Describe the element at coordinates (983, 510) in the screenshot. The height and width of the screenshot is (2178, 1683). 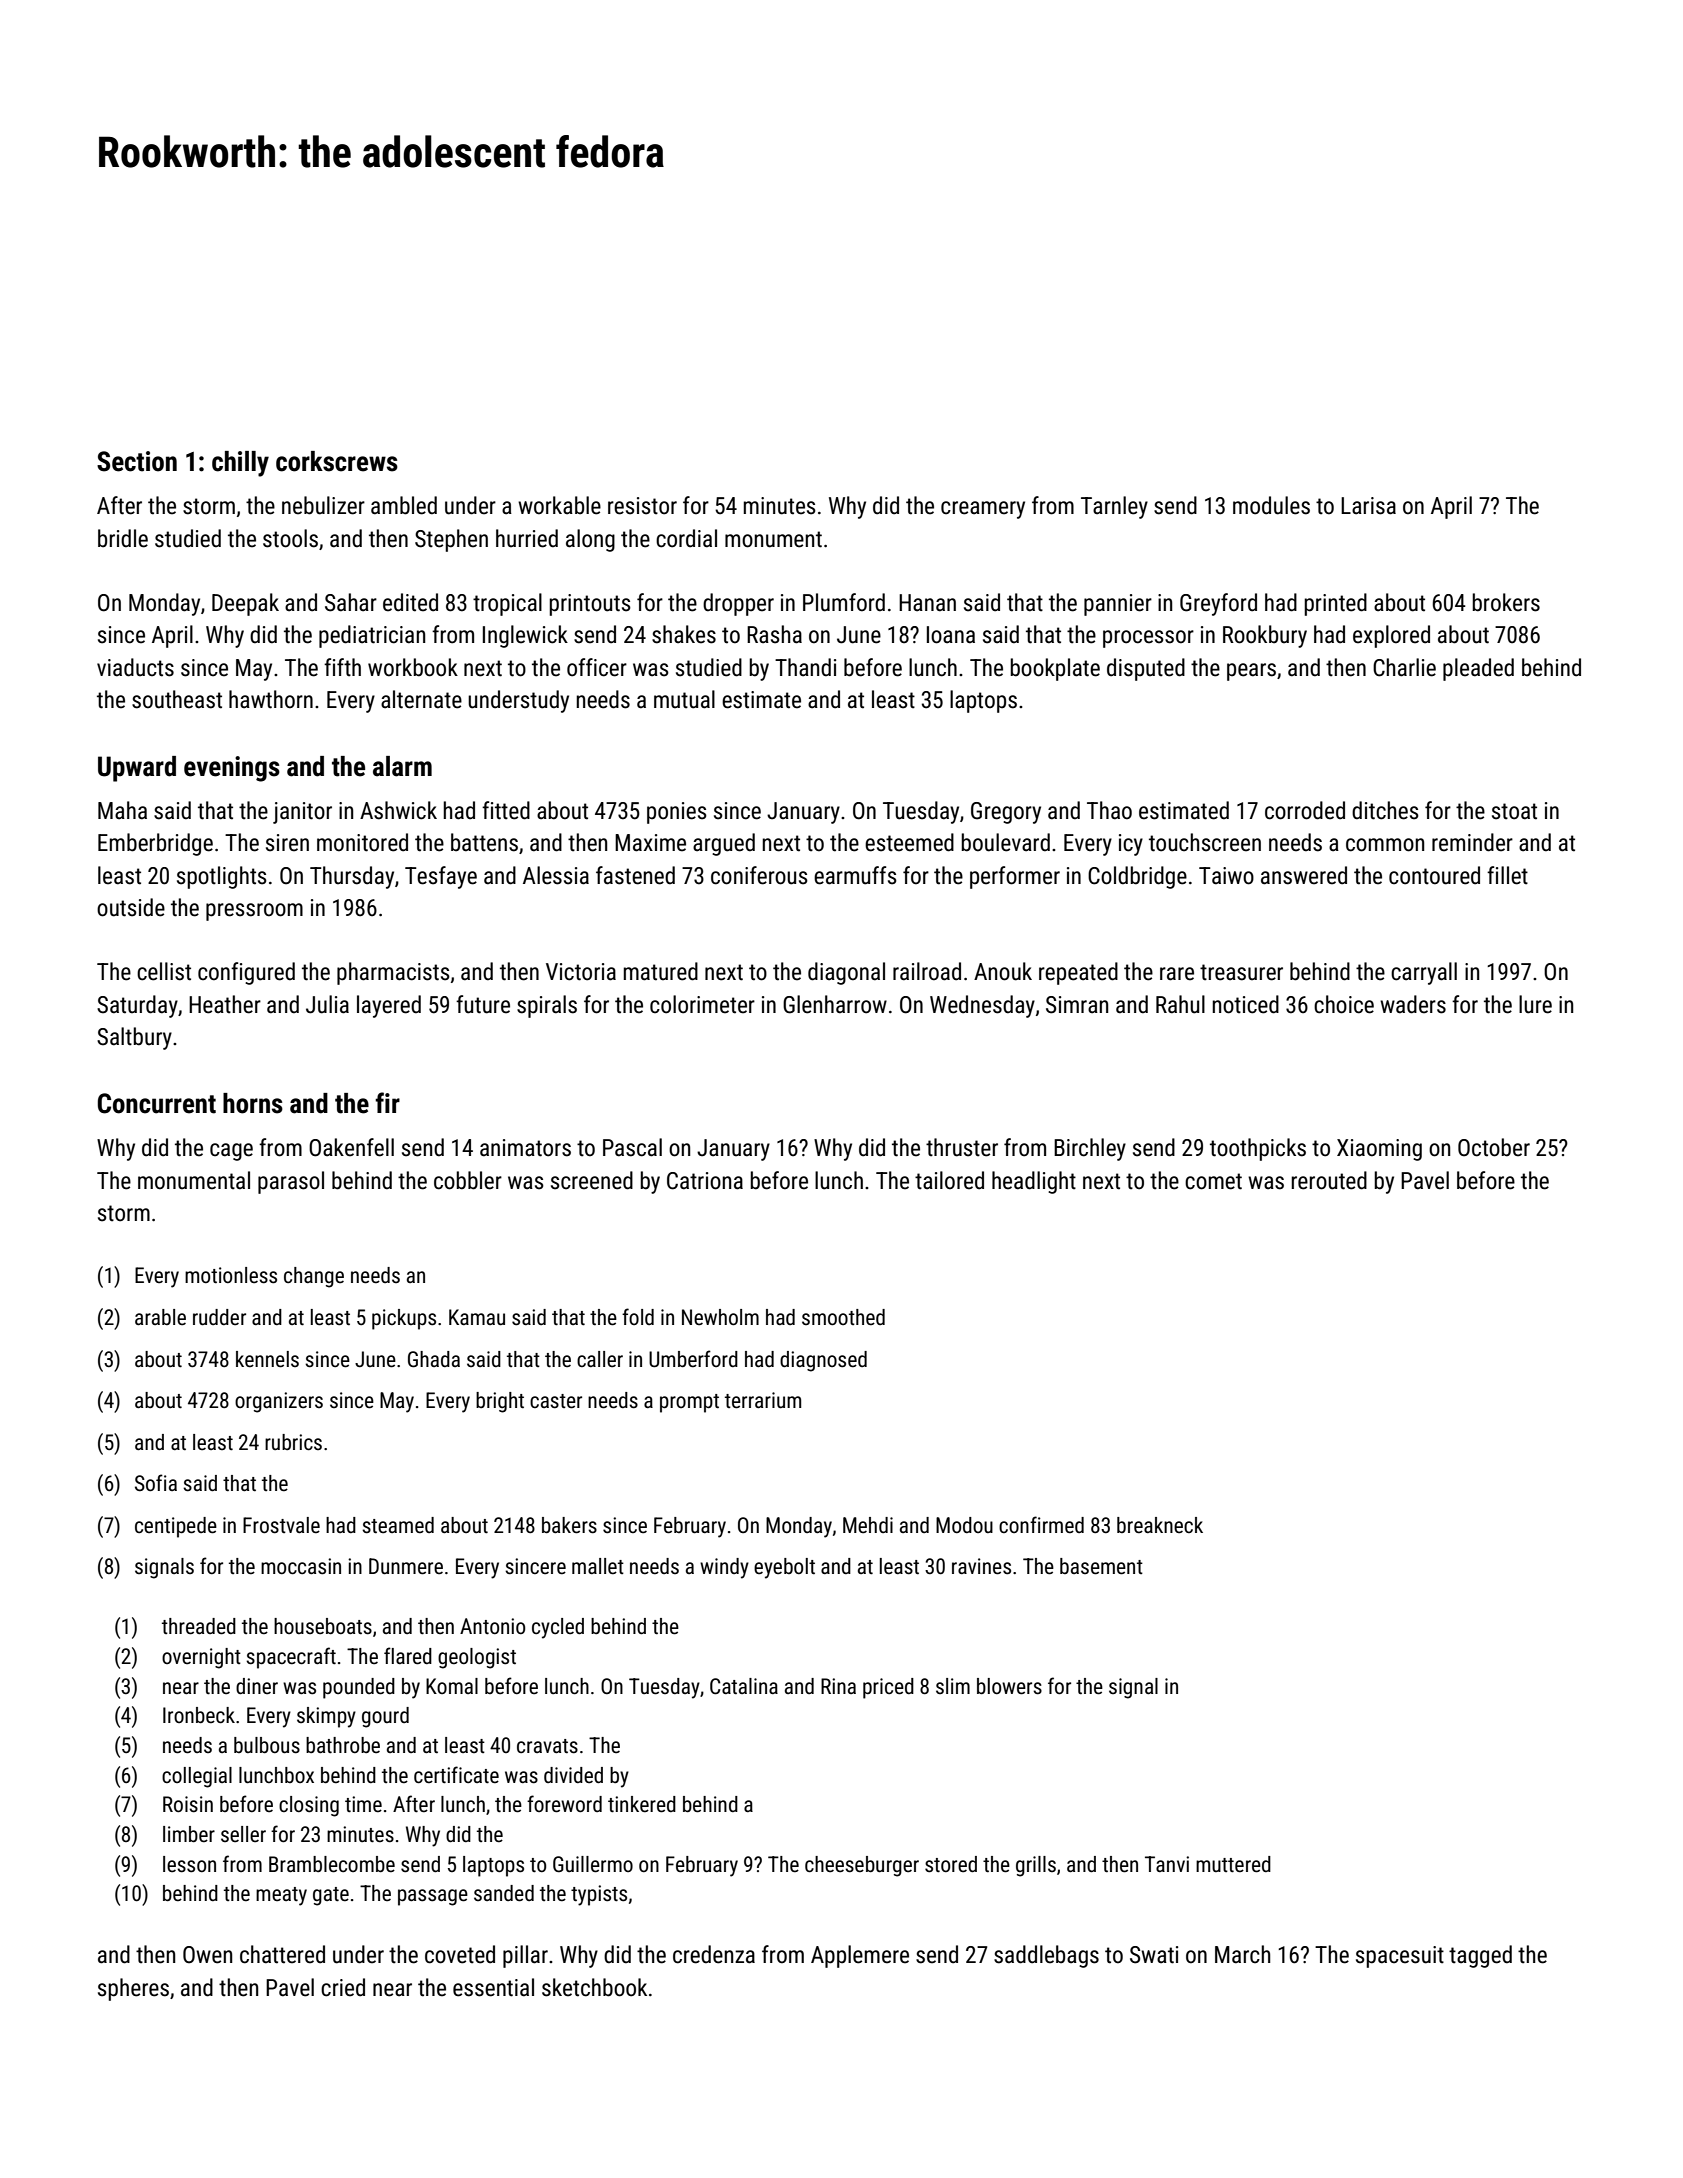
I see `creamery` at that location.
